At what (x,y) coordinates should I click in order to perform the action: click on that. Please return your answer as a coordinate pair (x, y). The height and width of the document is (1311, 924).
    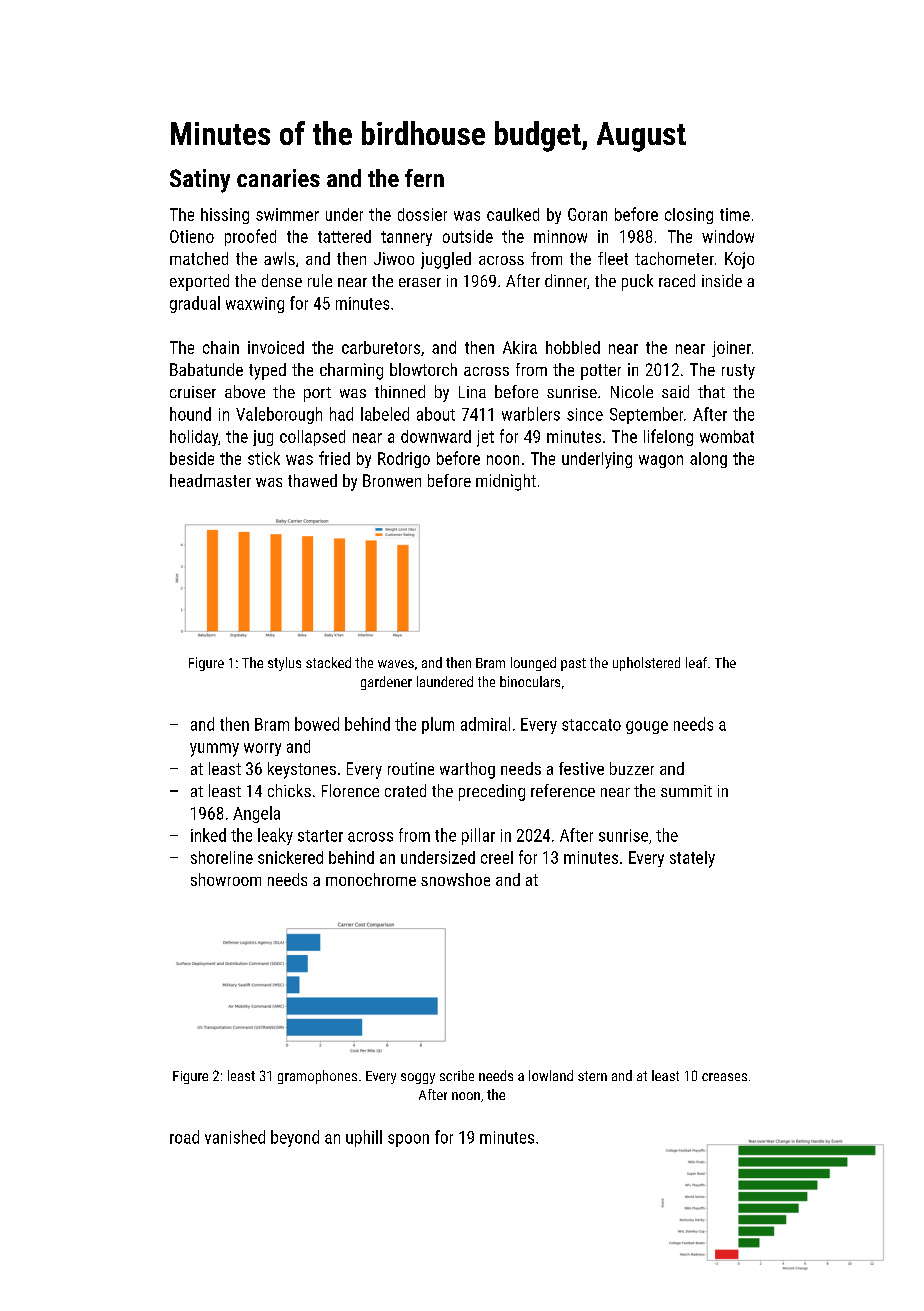
    Looking at the image, I should click on (711, 391).
